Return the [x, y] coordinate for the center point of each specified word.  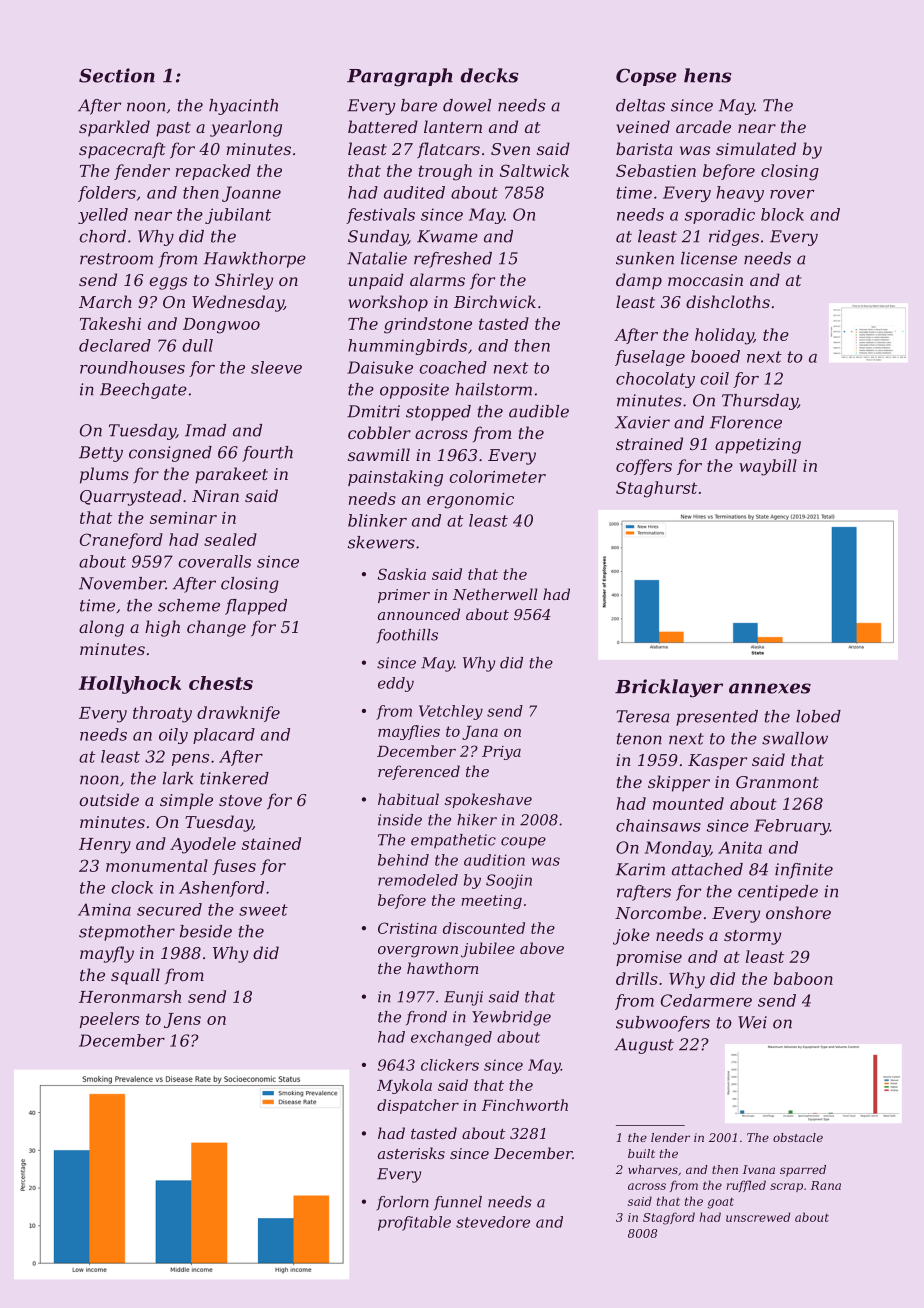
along [101, 628]
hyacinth [243, 107]
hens [708, 75]
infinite [804, 871]
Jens [182, 1020]
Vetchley [451, 712]
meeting [491, 902]
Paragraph [400, 77]
